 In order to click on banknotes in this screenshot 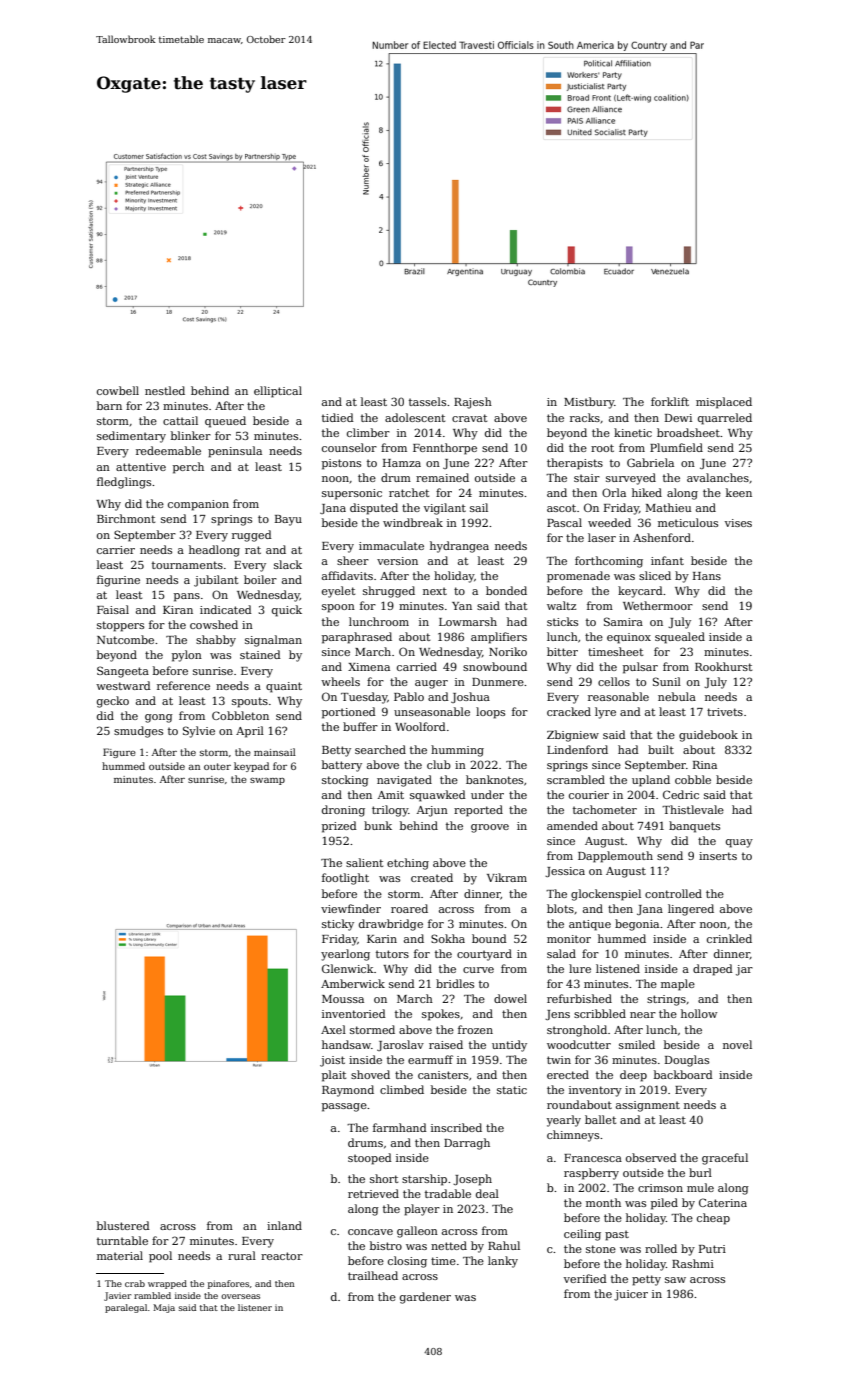, I will do `click(494, 779)`.
